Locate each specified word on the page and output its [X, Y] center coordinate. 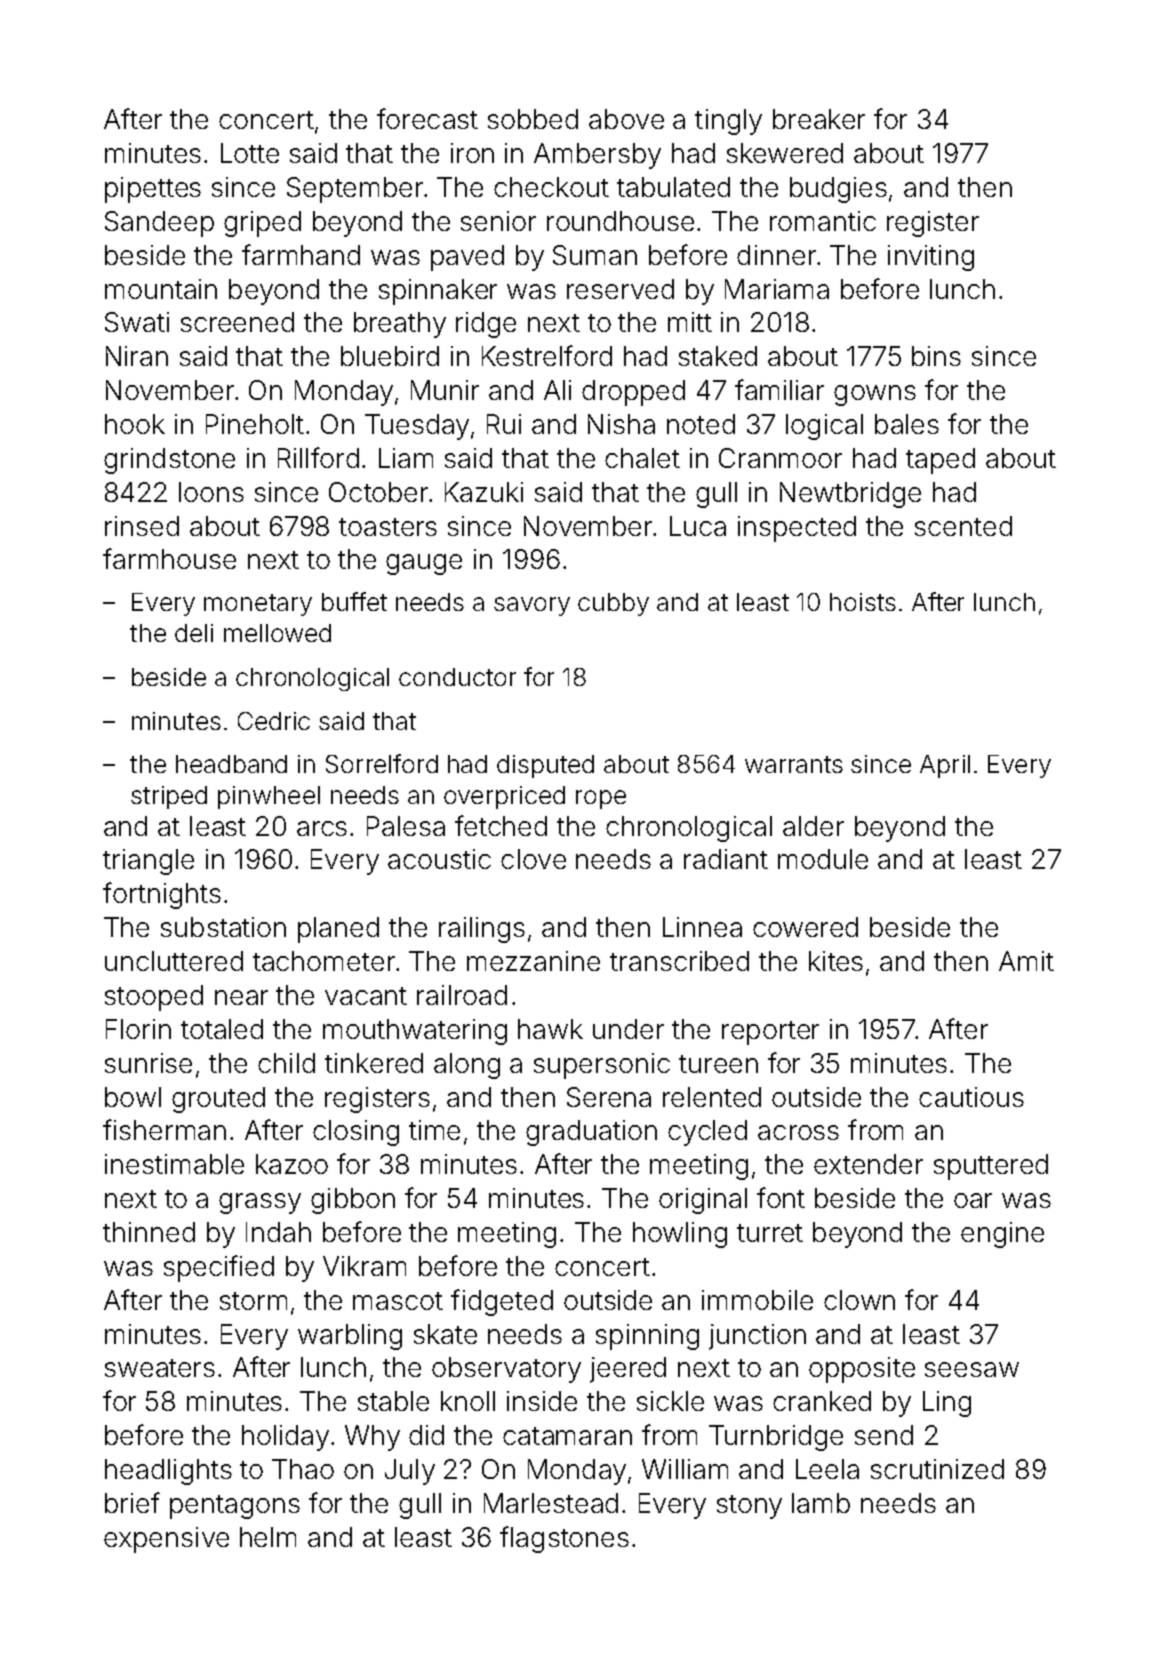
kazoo [292, 1164]
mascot [398, 1301]
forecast [427, 118]
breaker [819, 119]
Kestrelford [547, 355]
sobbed [533, 119]
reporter [770, 1033]
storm [253, 1301]
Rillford [318, 457]
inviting [931, 258]
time [434, 1130]
